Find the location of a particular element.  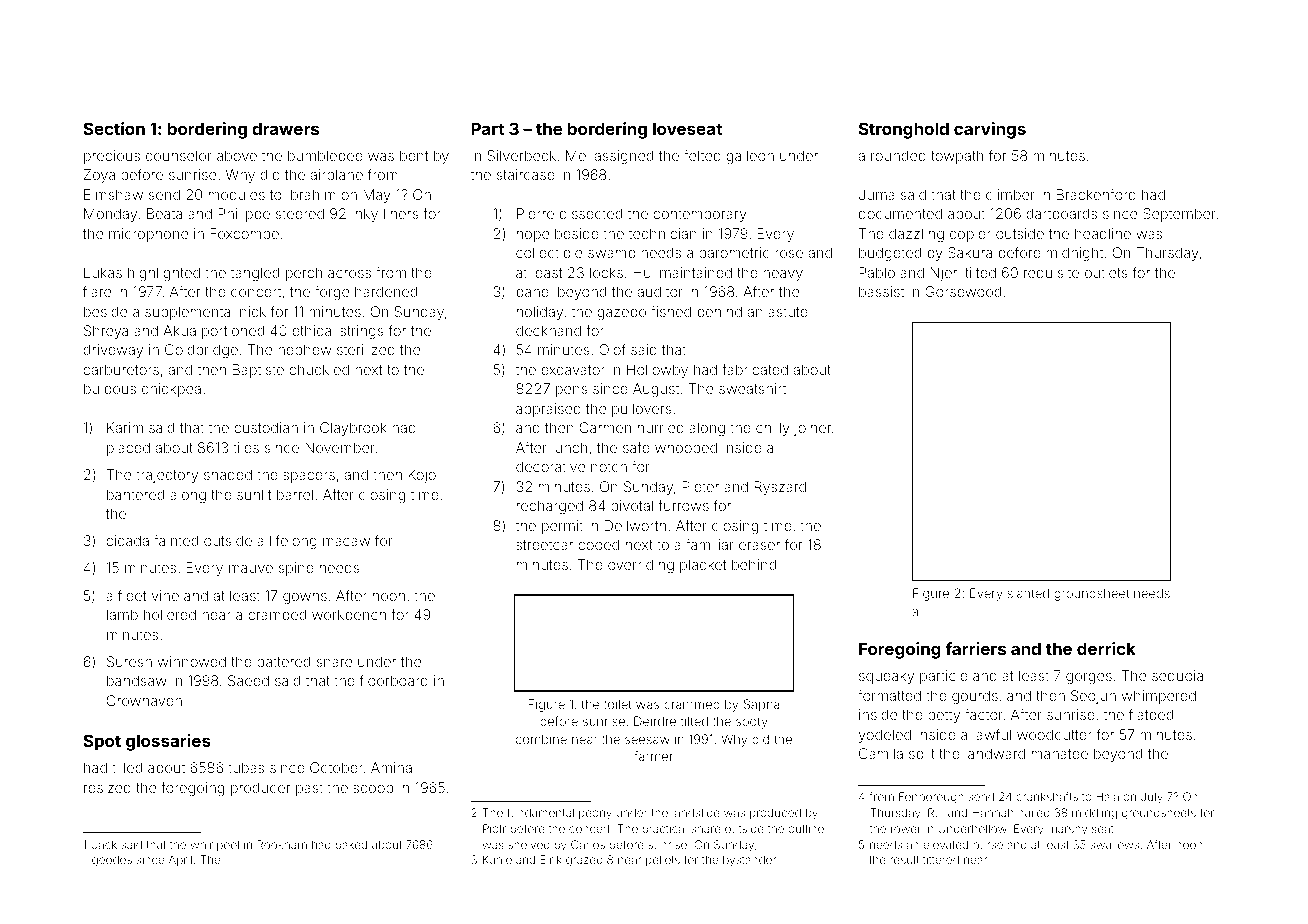

slanted is located at coordinates (1028, 593).
